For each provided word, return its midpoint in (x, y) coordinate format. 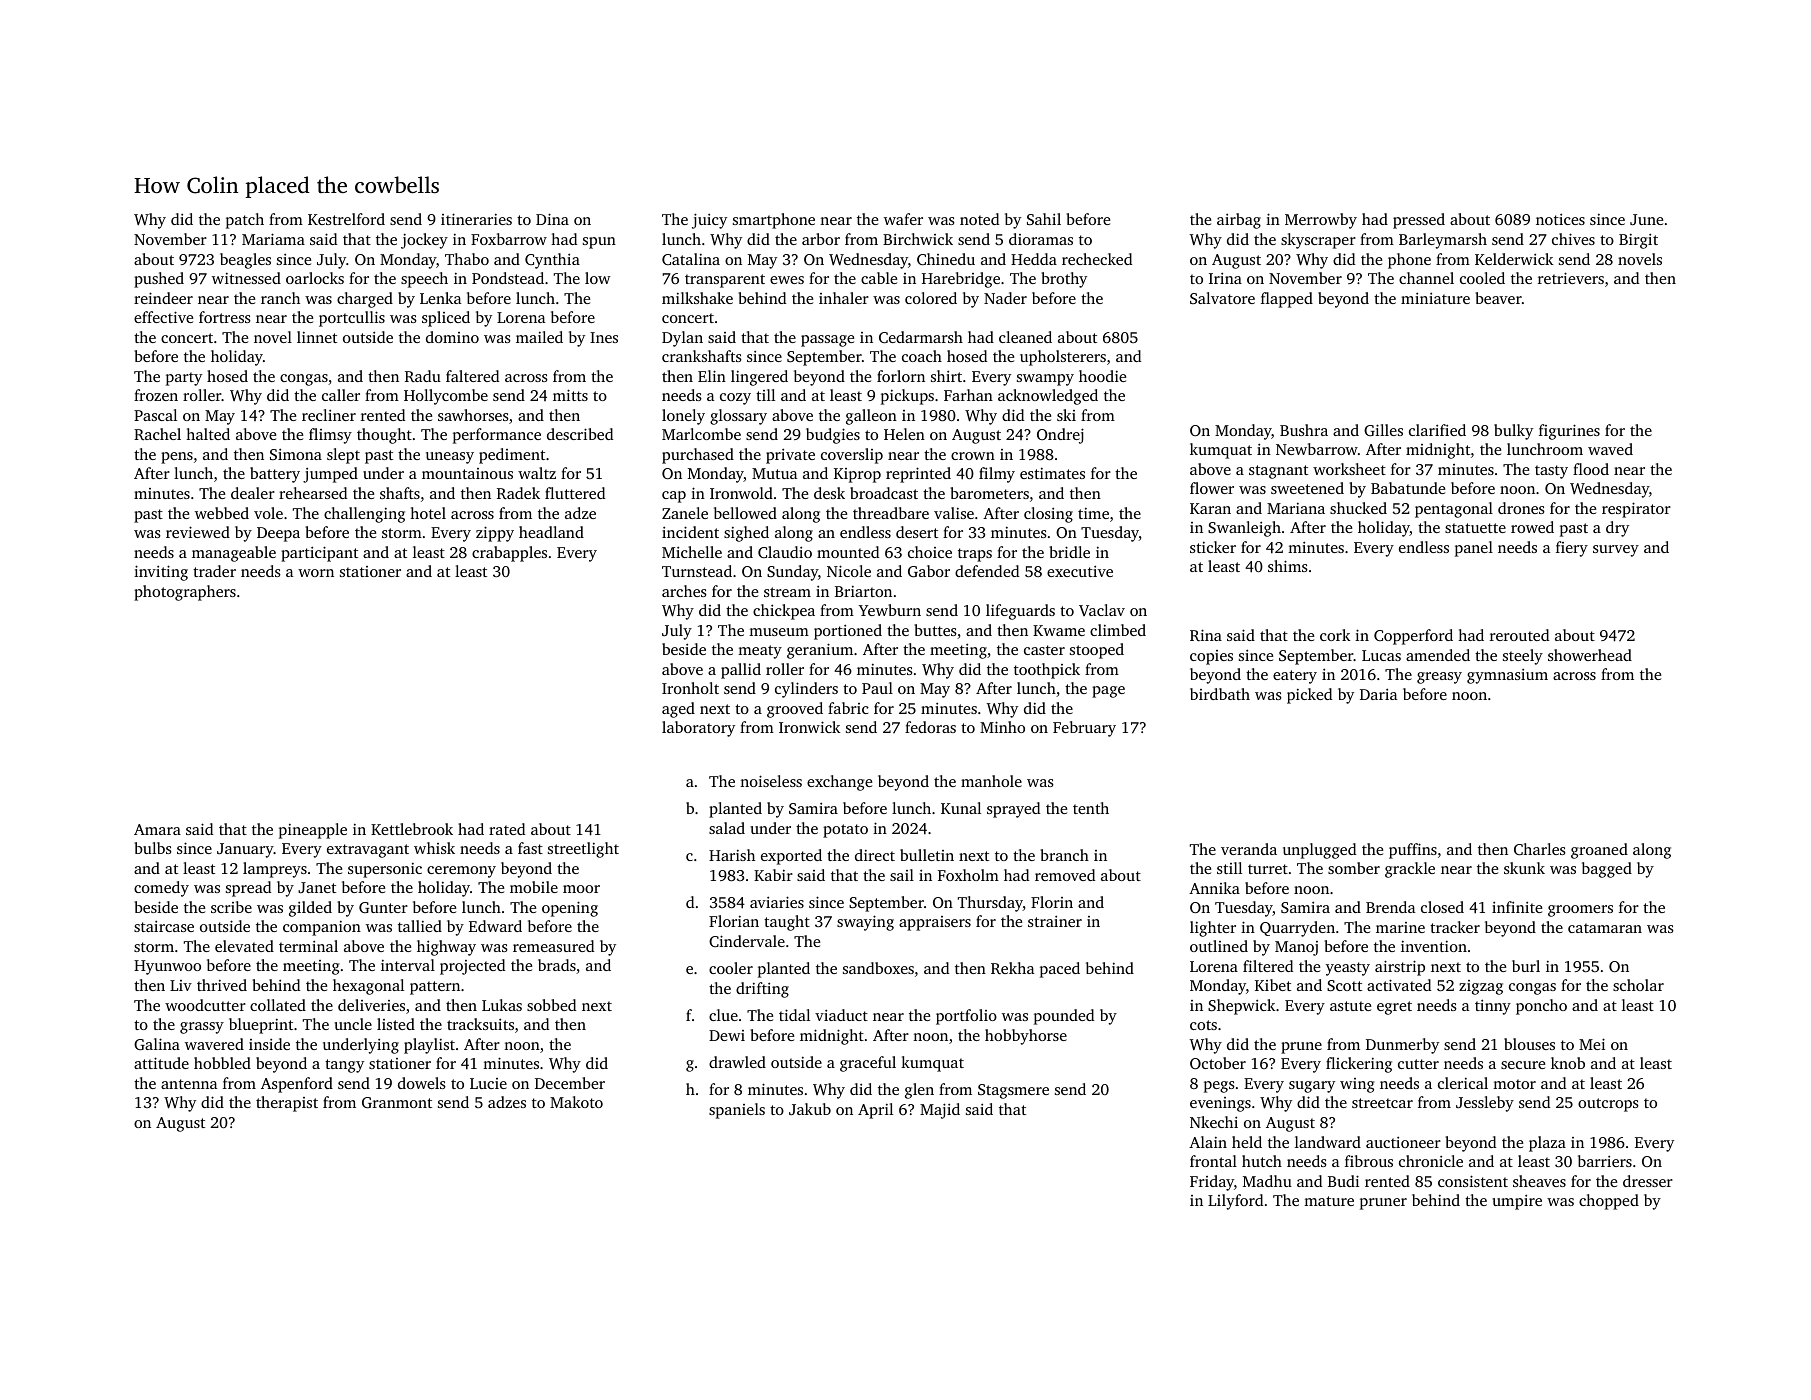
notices (1560, 219)
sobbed (551, 1005)
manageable (234, 554)
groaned (1599, 851)
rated (507, 829)
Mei (1592, 1044)
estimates (1052, 473)
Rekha (1012, 968)
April (875, 1111)
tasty (1551, 472)
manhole (991, 781)
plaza (1547, 1144)
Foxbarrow (509, 239)
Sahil (1044, 219)
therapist (287, 1104)
